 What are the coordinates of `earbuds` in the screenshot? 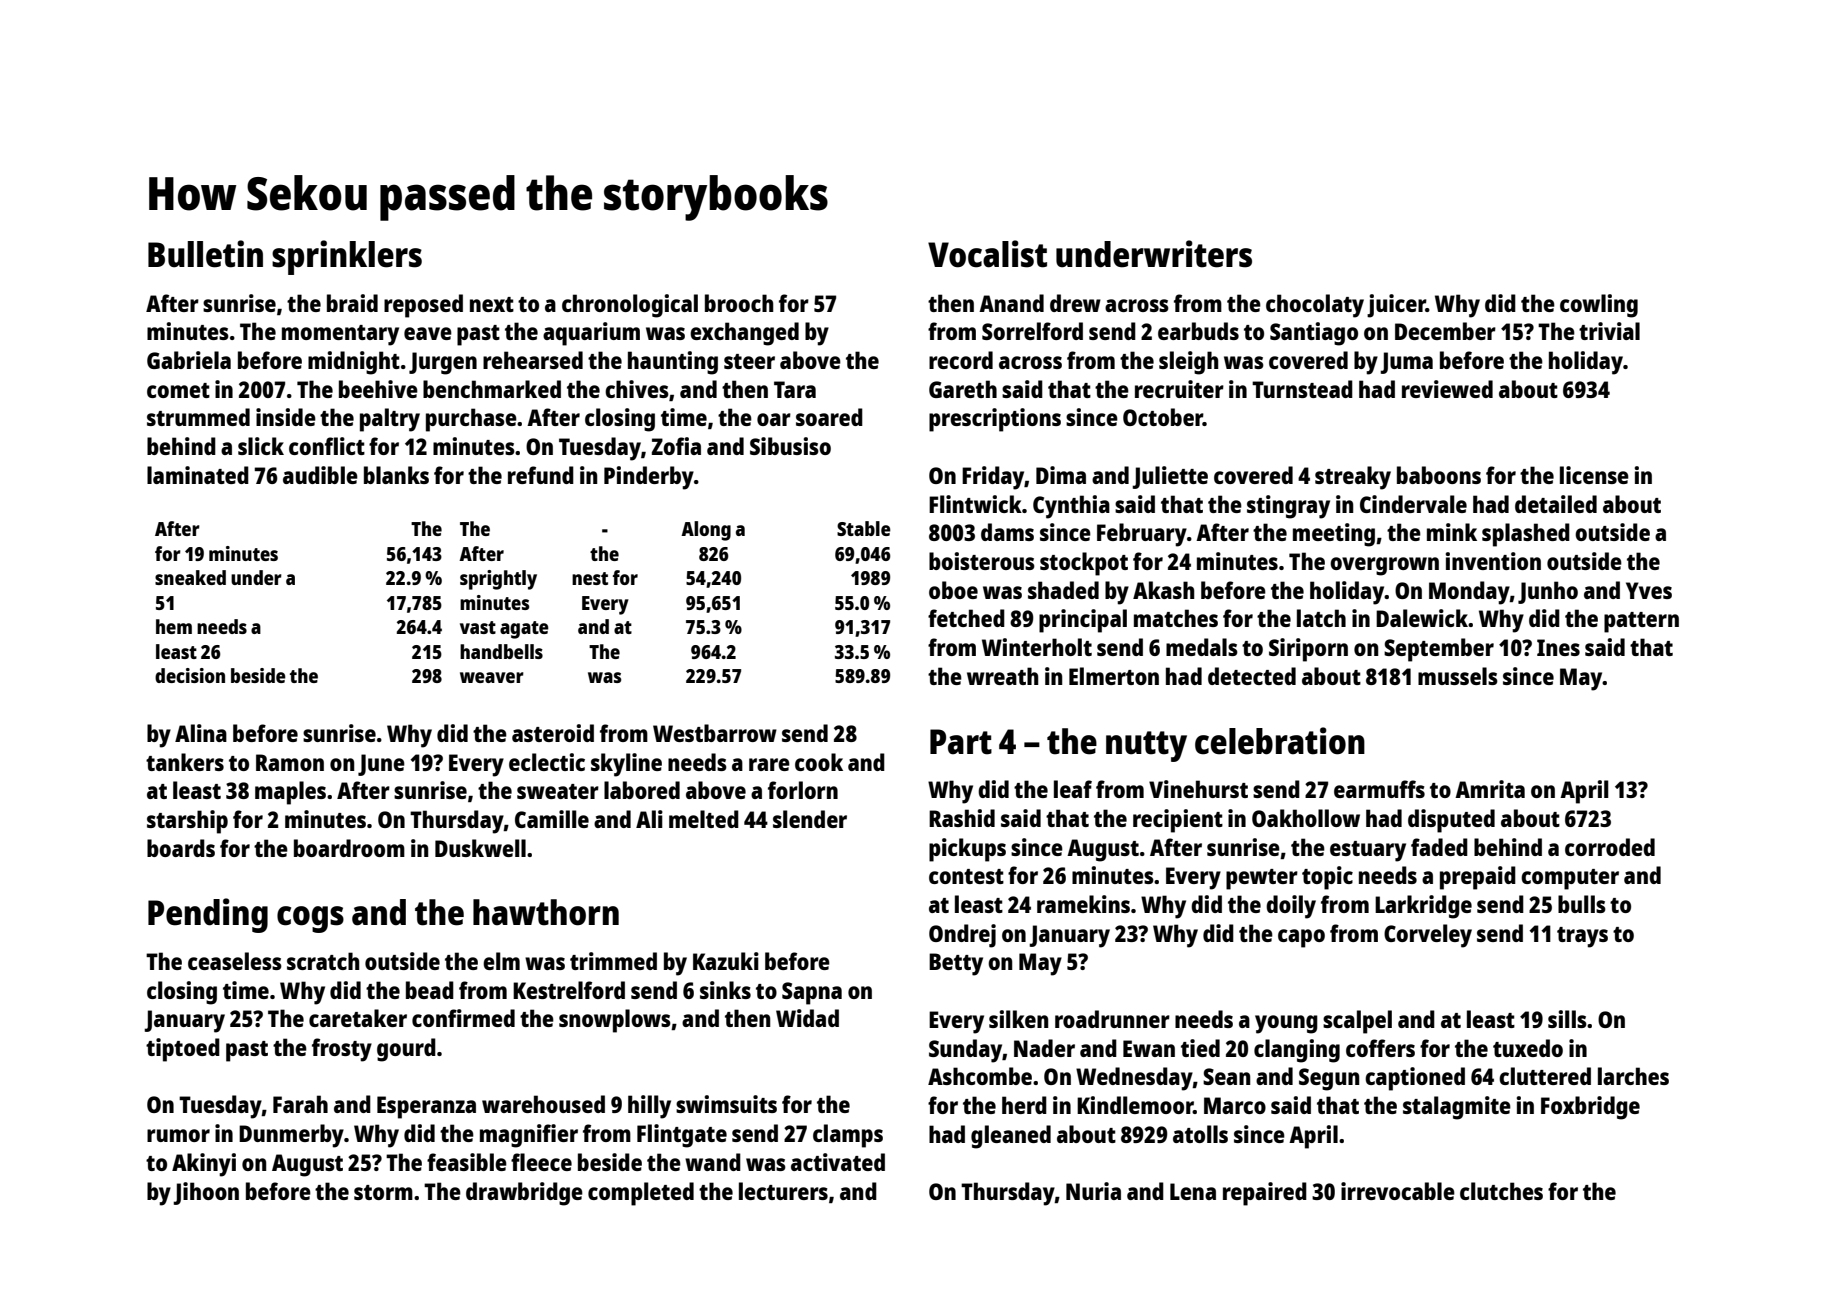 It's located at (1198, 331).
